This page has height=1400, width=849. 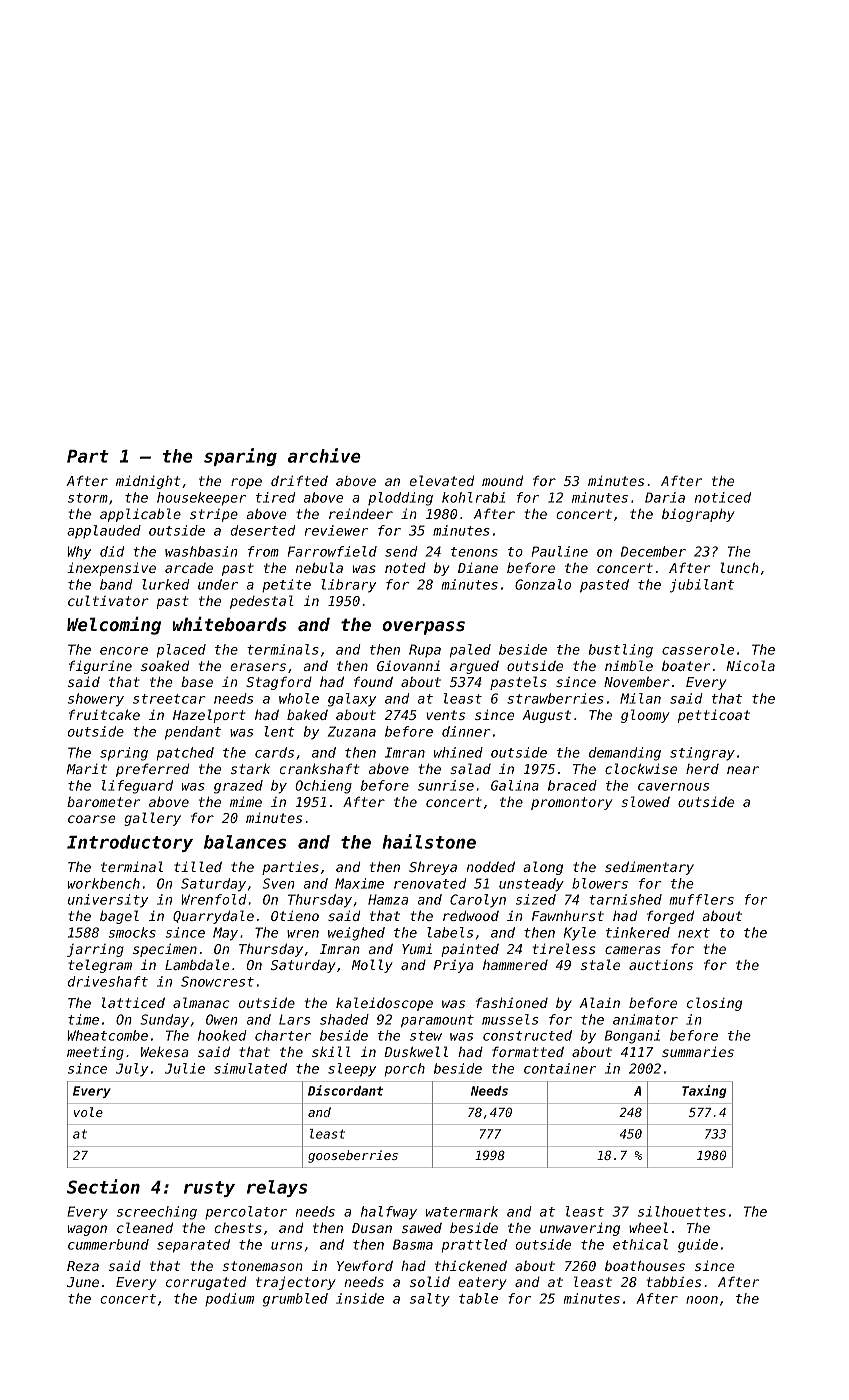 I want to click on midnight, so click(x=148, y=482).
